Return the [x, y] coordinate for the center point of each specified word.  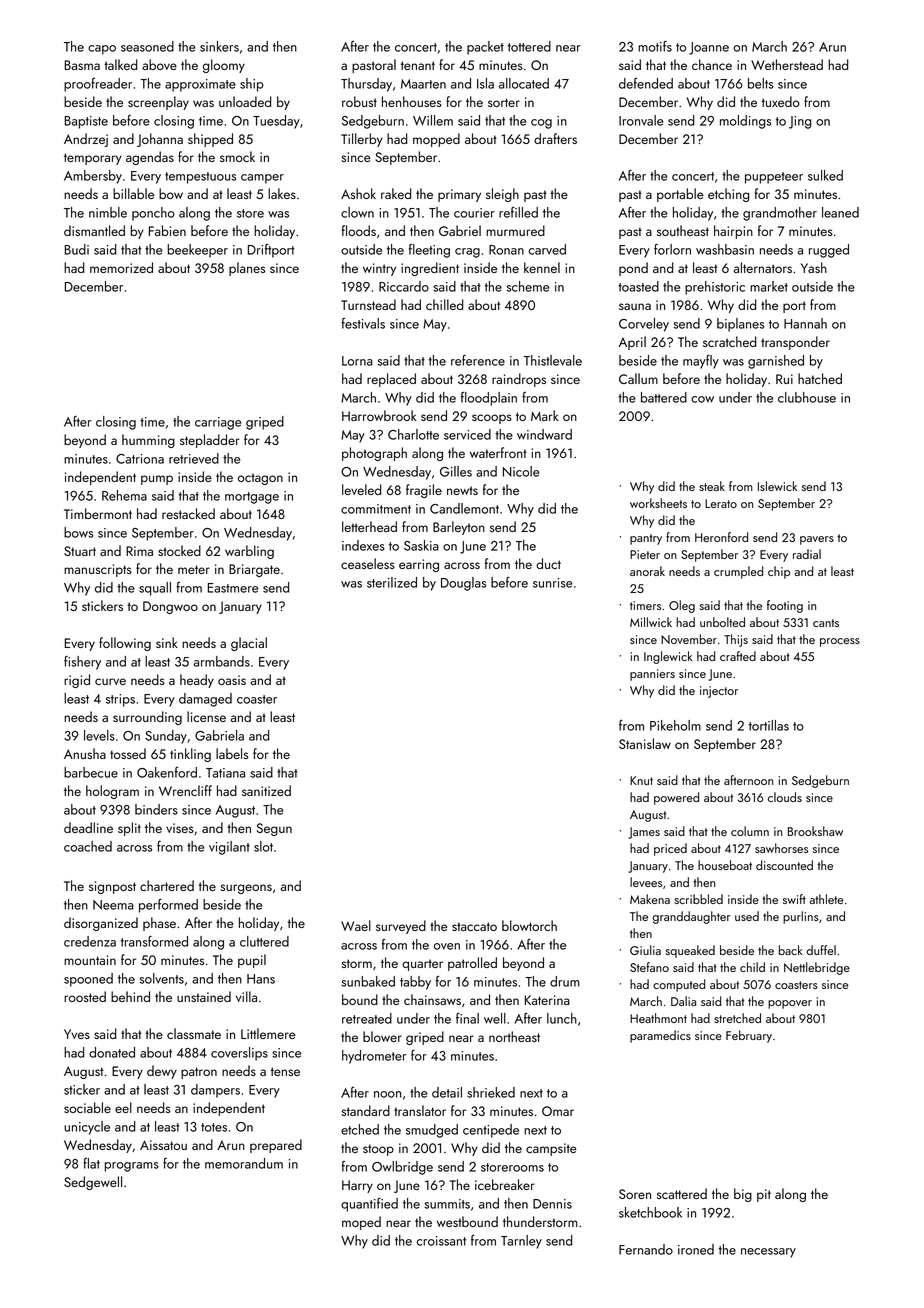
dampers [215, 1091]
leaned [840, 212]
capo [102, 50]
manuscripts [98, 570]
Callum [638, 378]
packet [485, 48]
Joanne [709, 48]
